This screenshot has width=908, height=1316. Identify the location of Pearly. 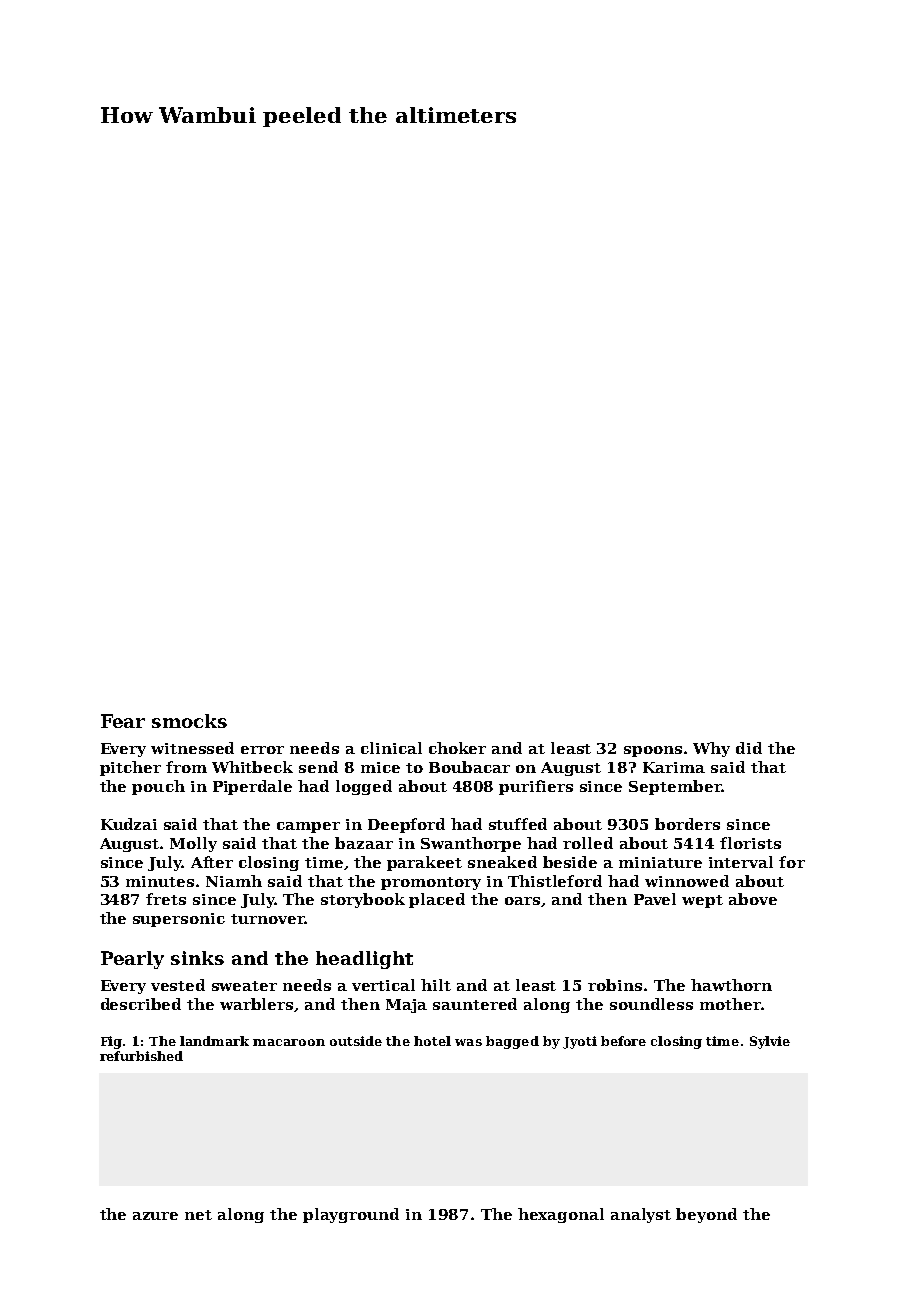
(132, 960).
